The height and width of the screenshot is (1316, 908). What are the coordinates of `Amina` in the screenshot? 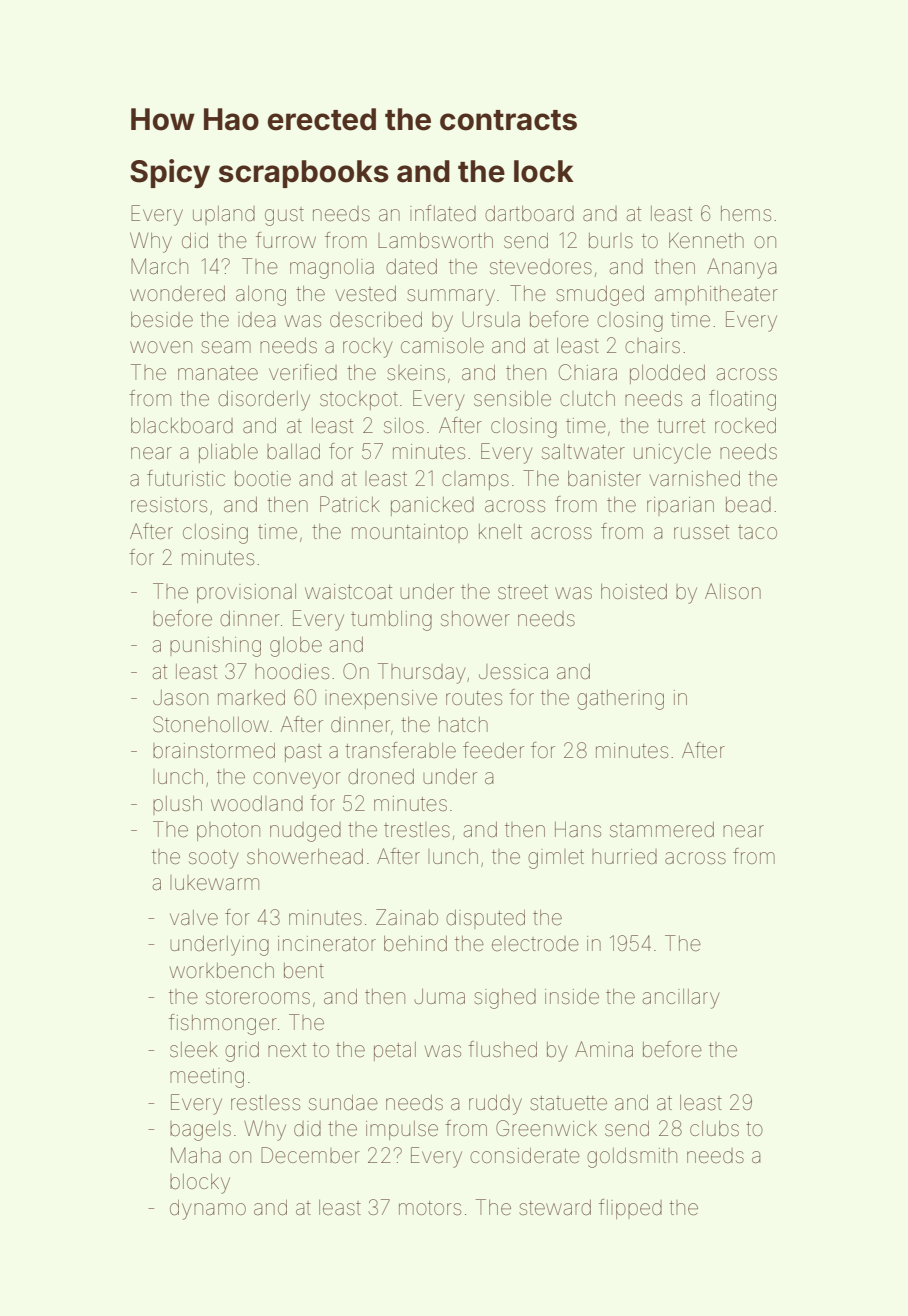 It's located at (604, 1049).
